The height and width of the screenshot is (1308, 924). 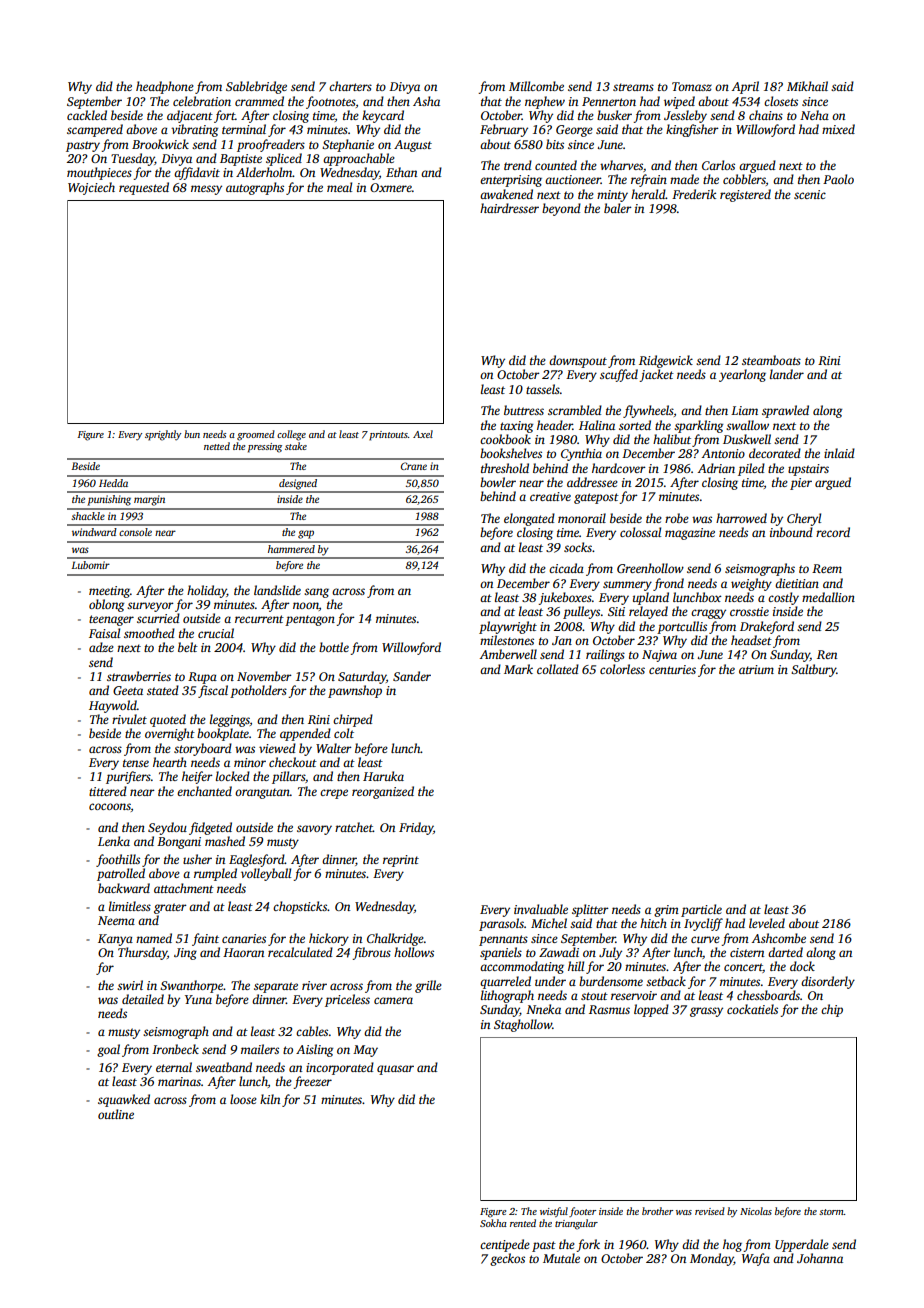 What do you see at coordinates (116, 1114) in the screenshot?
I see `outline` at bounding box center [116, 1114].
